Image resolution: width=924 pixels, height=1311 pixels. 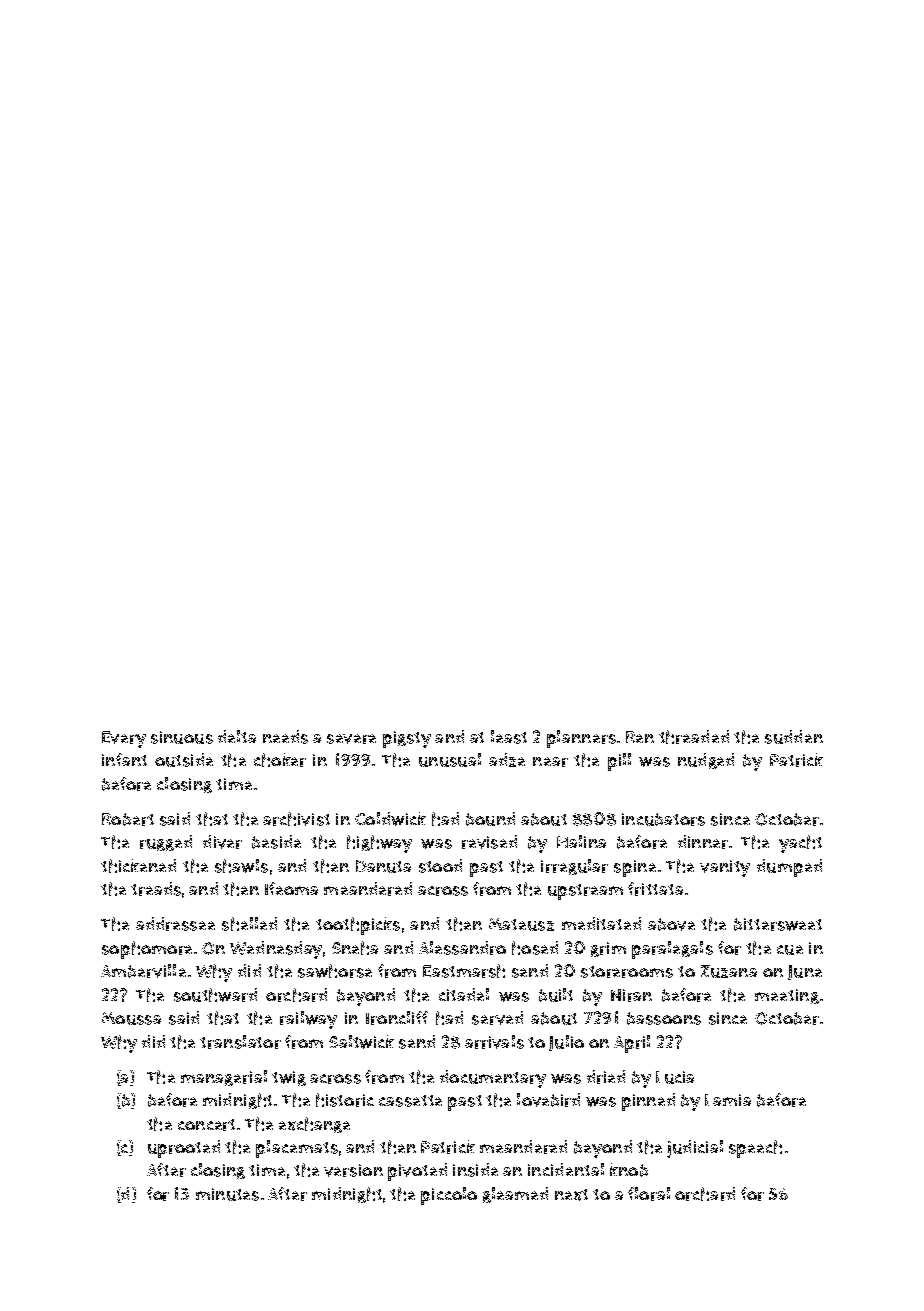 What do you see at coordinates (509, 737) in the screenshot?
I see `least` at bounding box center [509, 737].
